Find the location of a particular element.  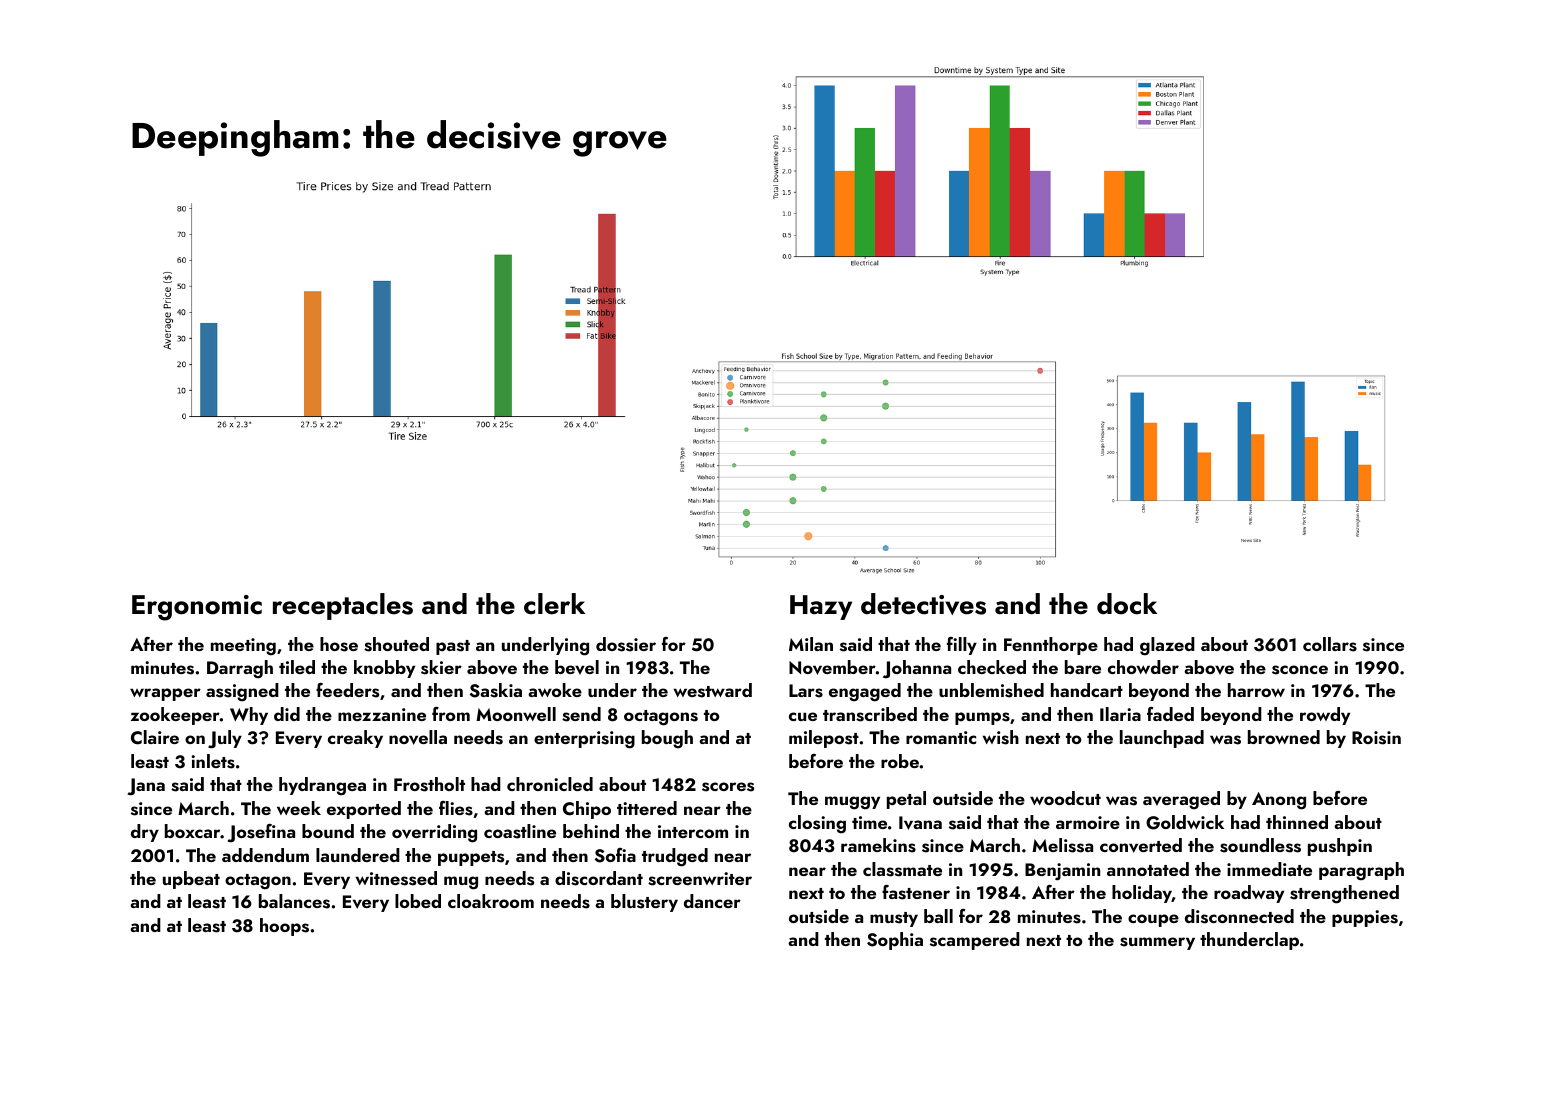

chowder is located at coordinates (1143, 667).
